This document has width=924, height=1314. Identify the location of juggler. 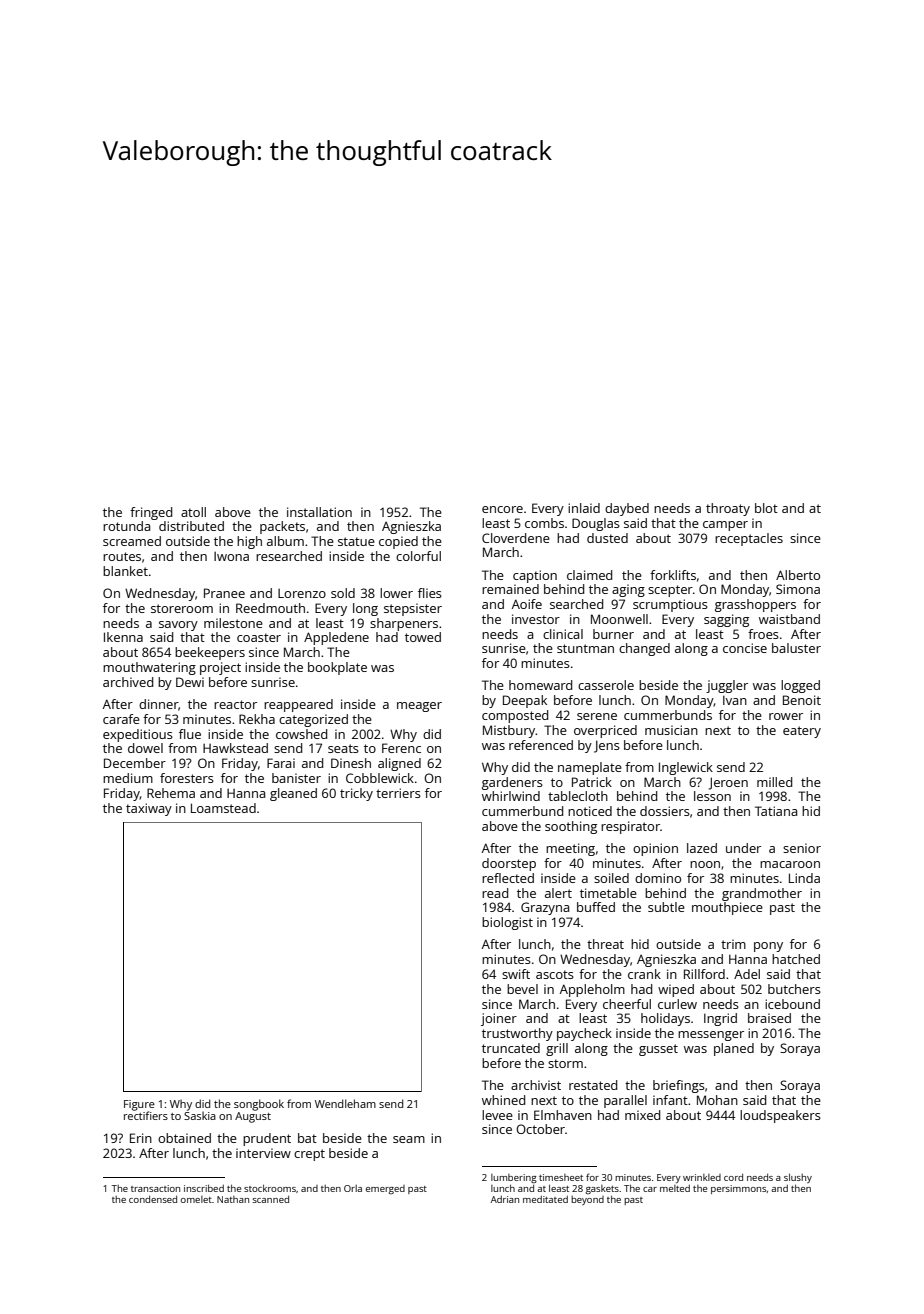
(727, 686).
